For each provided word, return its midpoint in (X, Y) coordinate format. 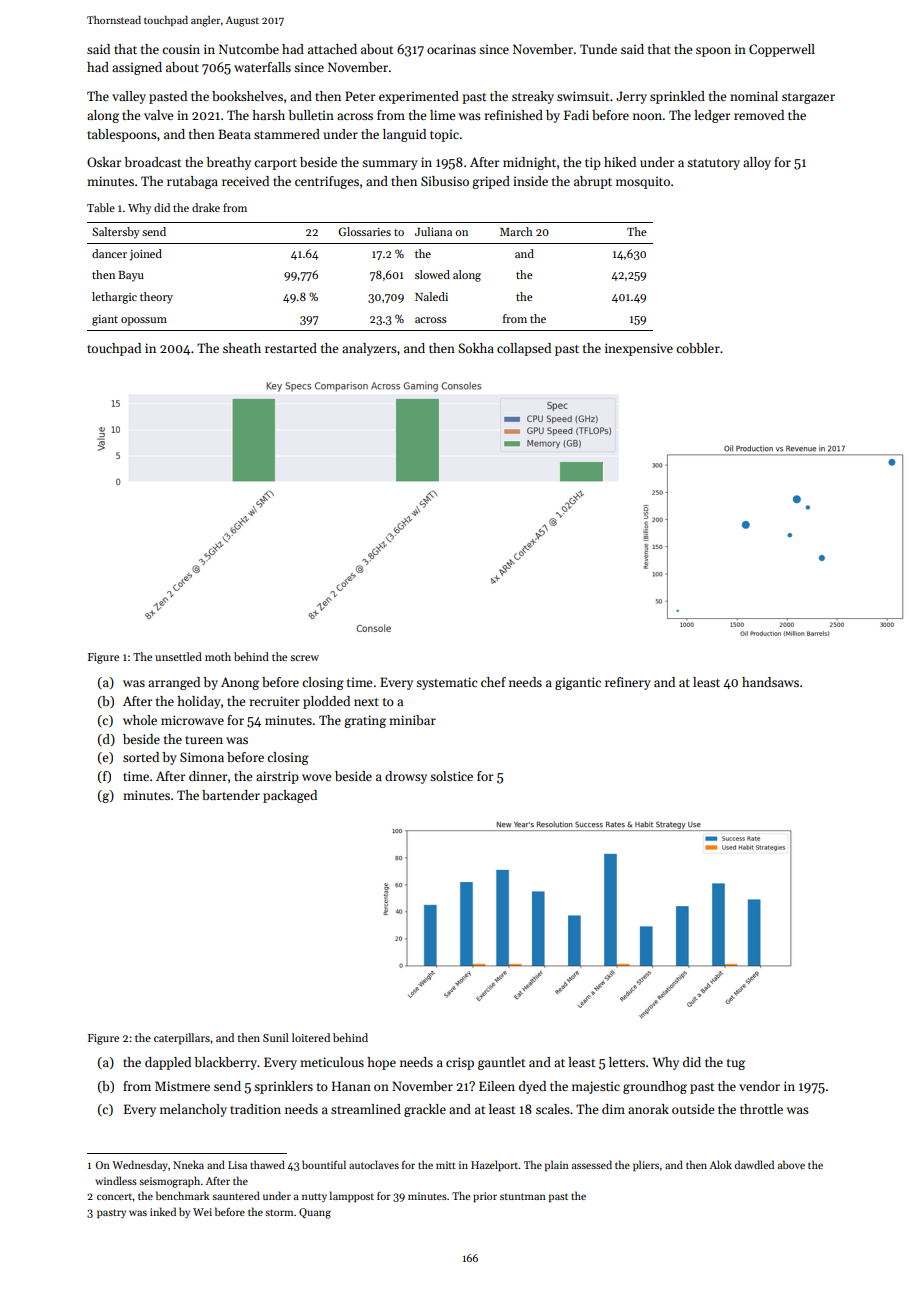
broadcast (152, 162)
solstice (451, 776)
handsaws (770, 682)
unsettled (178, 656)
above (791, 1164)
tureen (204, 740)
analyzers (369, 349)
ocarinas (451, 49)
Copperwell (782, 50)
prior (485, 1197)
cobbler (698, 348)
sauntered (236, 1195)
